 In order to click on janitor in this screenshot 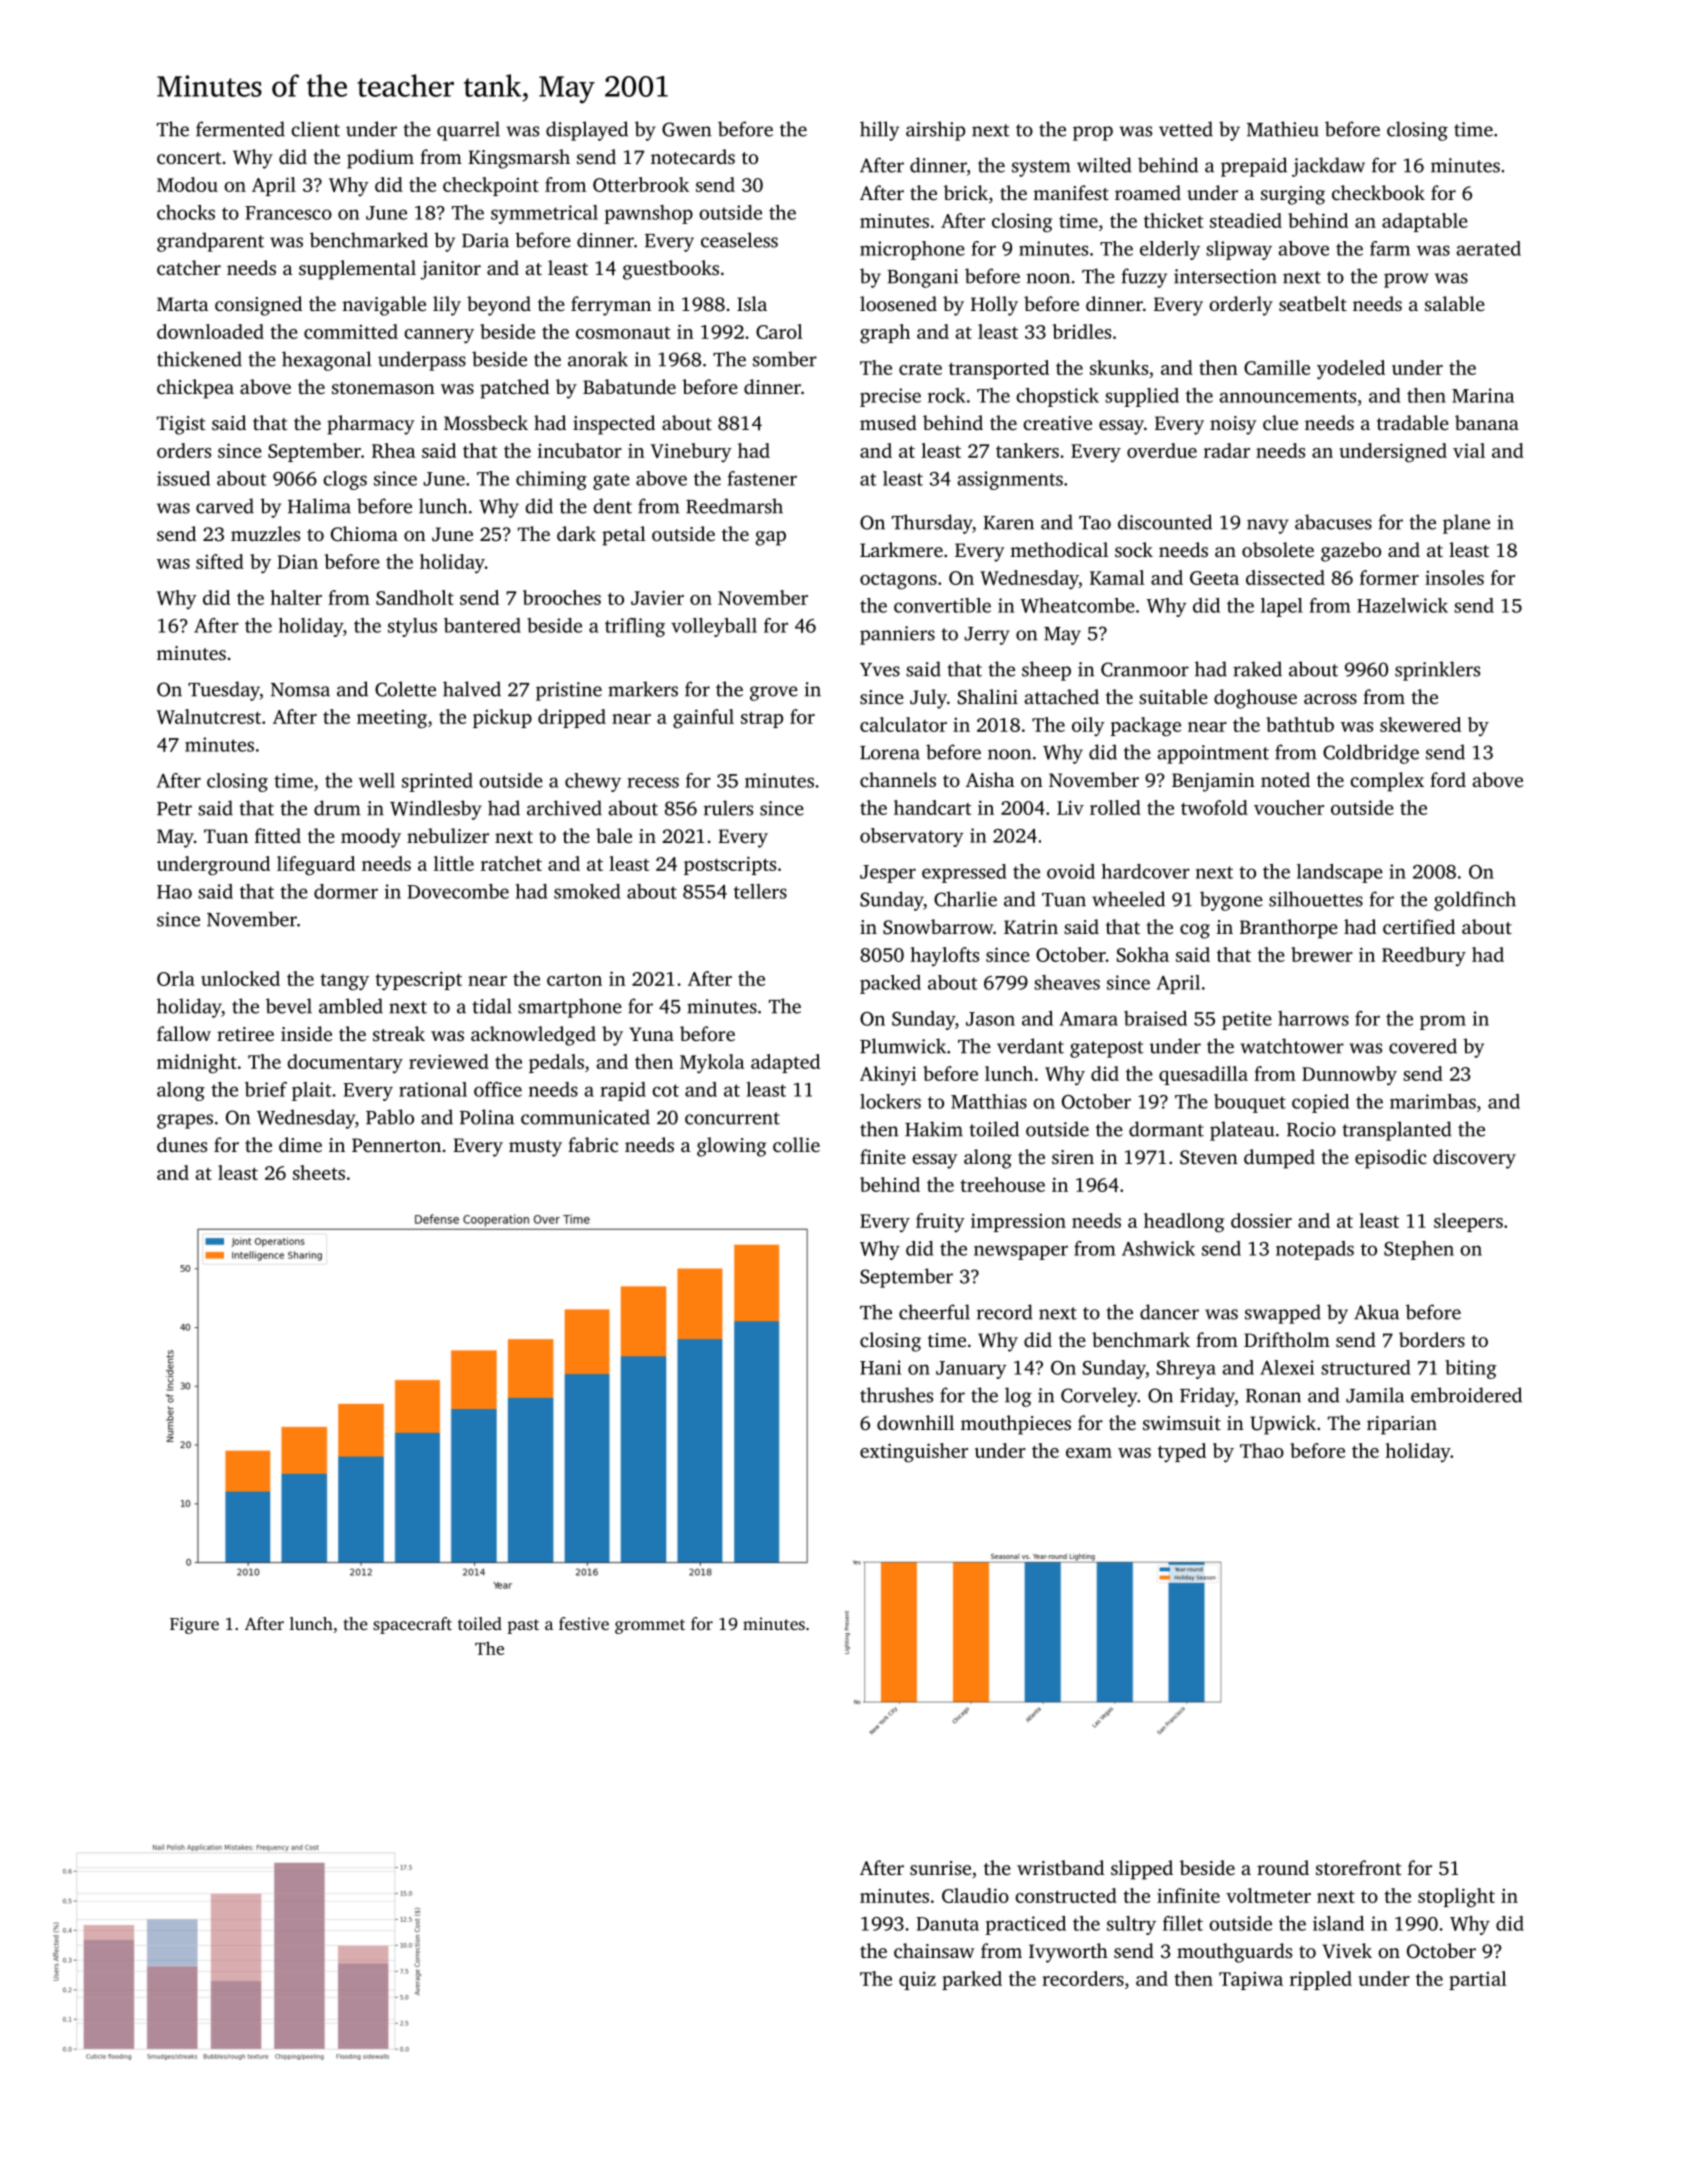, I will do `click(450, 270)`.
